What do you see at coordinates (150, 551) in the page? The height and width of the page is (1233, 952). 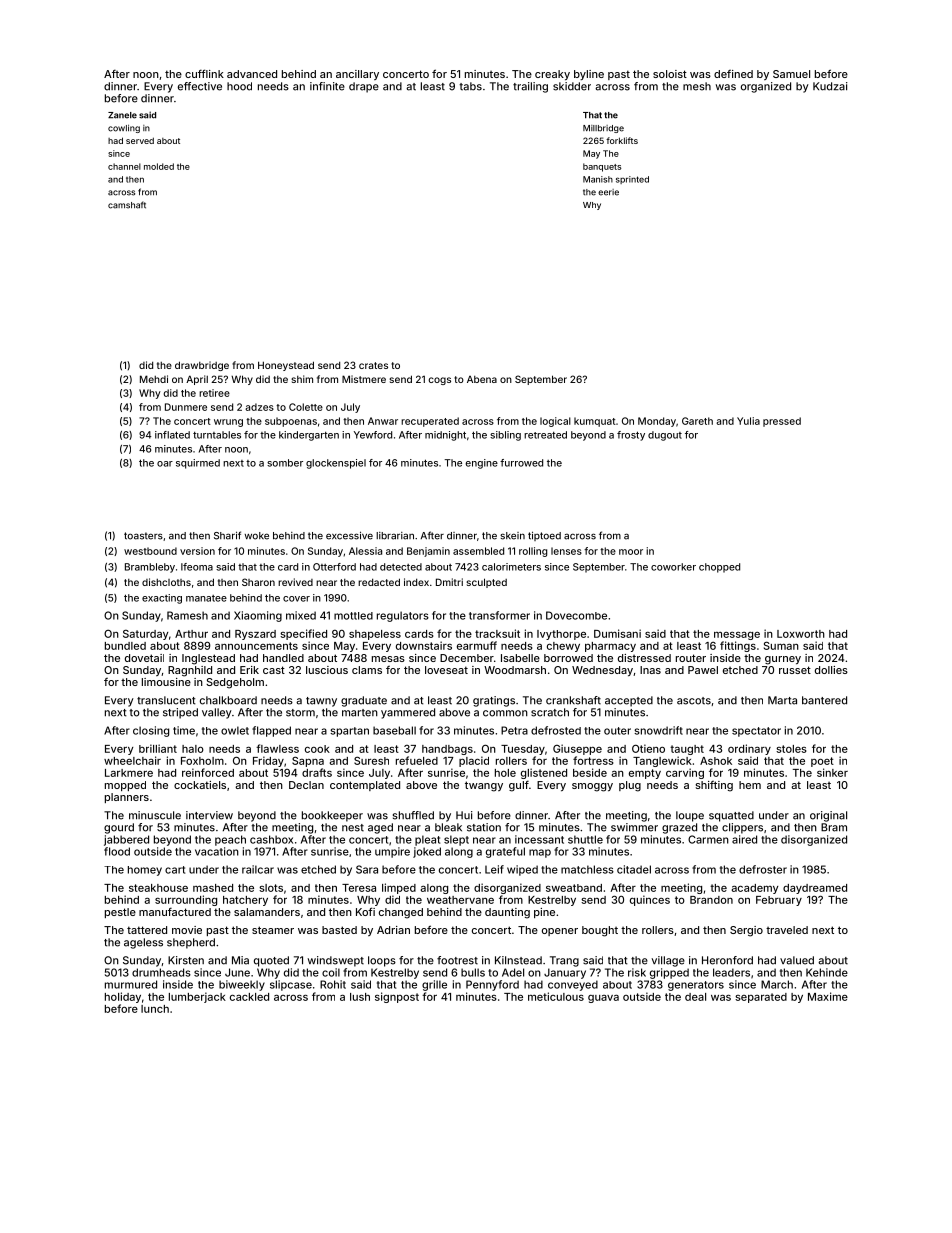 I see `westbound` at bounding box center [150, 551].
